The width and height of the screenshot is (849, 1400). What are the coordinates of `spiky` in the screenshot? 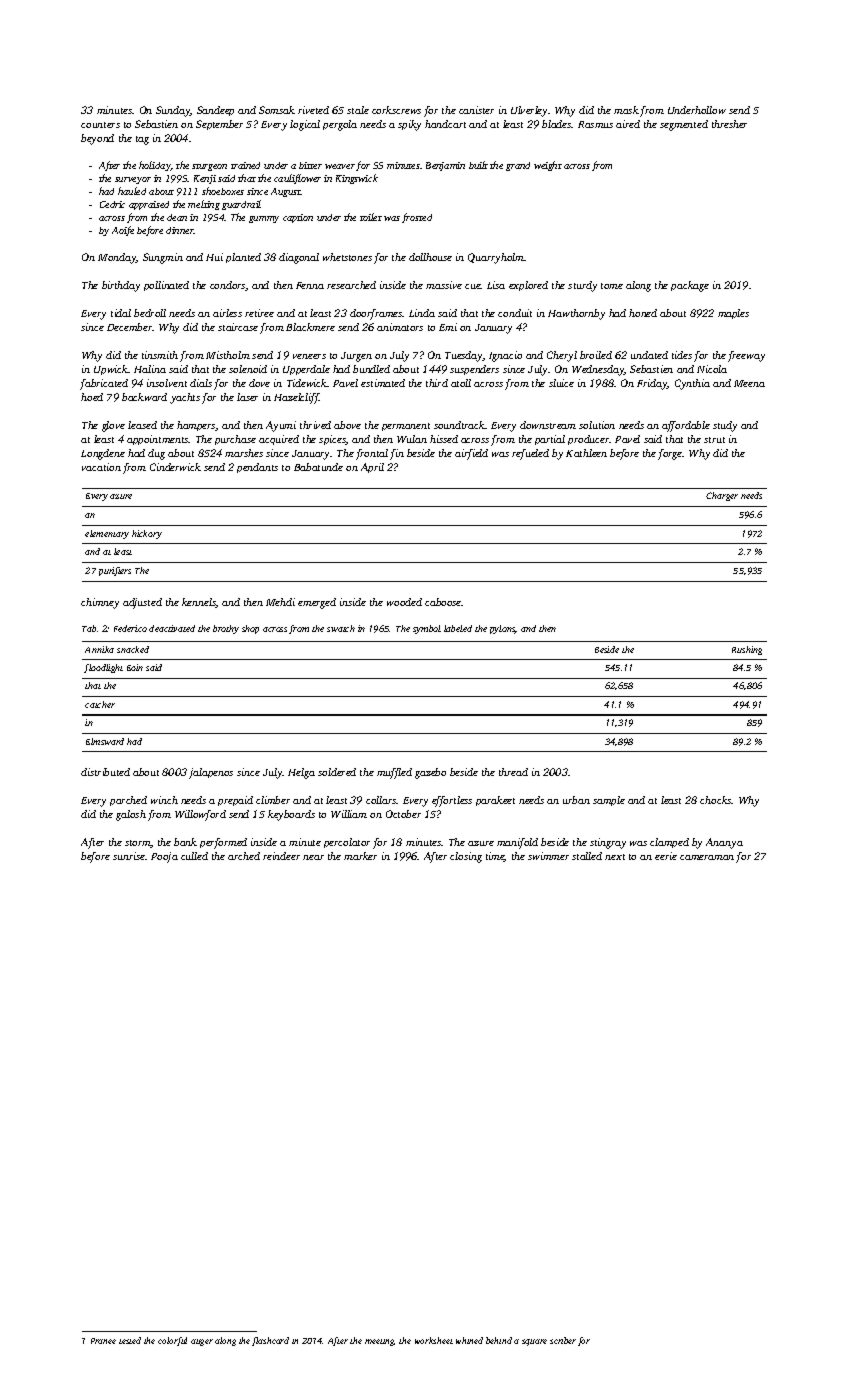 It's located at (409, 125).
